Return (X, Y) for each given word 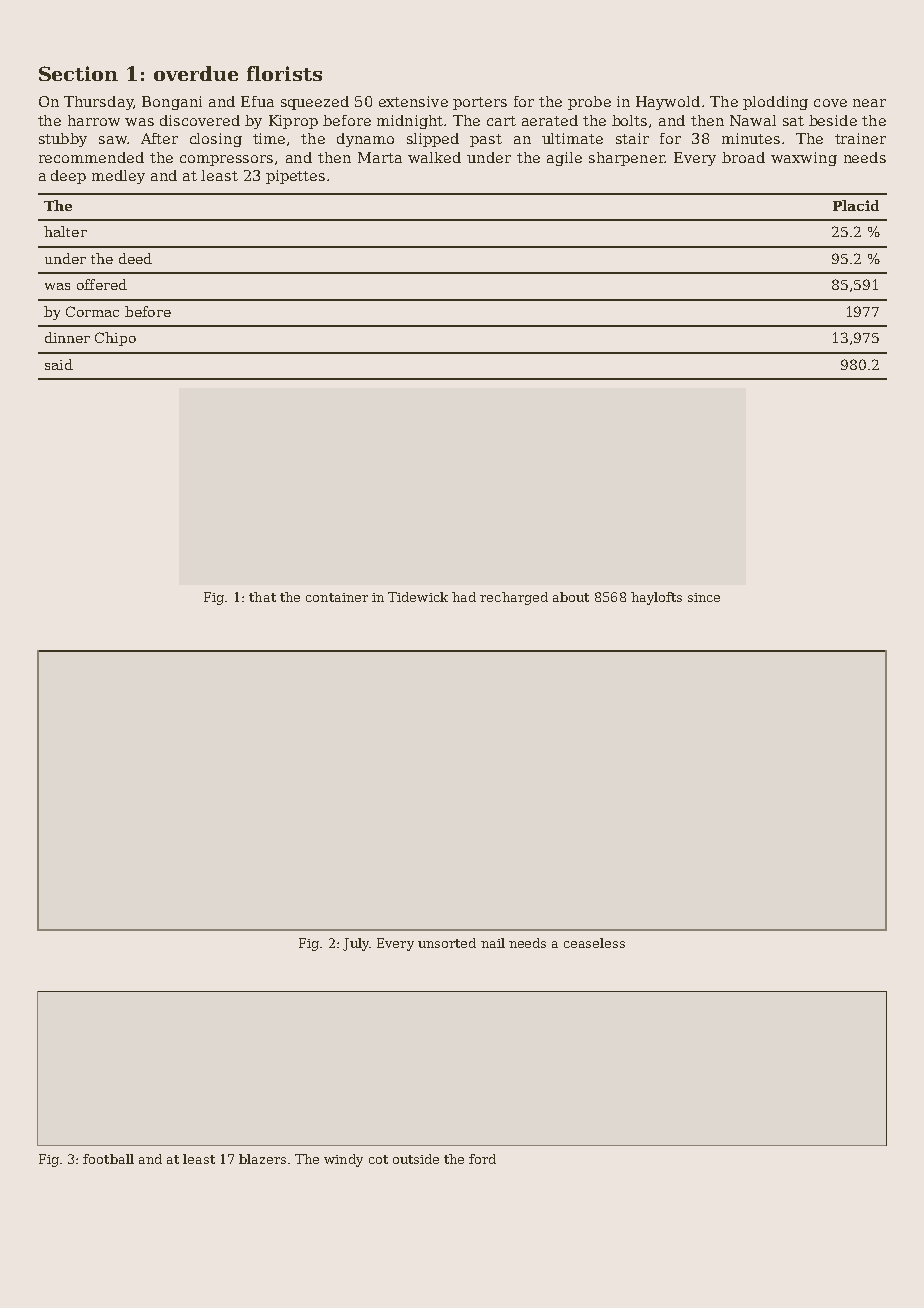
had (464, 597)
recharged (514, 598)
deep (68, 177)
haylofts (656, 598)
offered (102, 284)
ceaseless (594, 943)
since (704, 597)
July (356, 944)
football (108, 1159)
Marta (380, 157)
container (337, 597)
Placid (856, 205)
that (262, 597)
